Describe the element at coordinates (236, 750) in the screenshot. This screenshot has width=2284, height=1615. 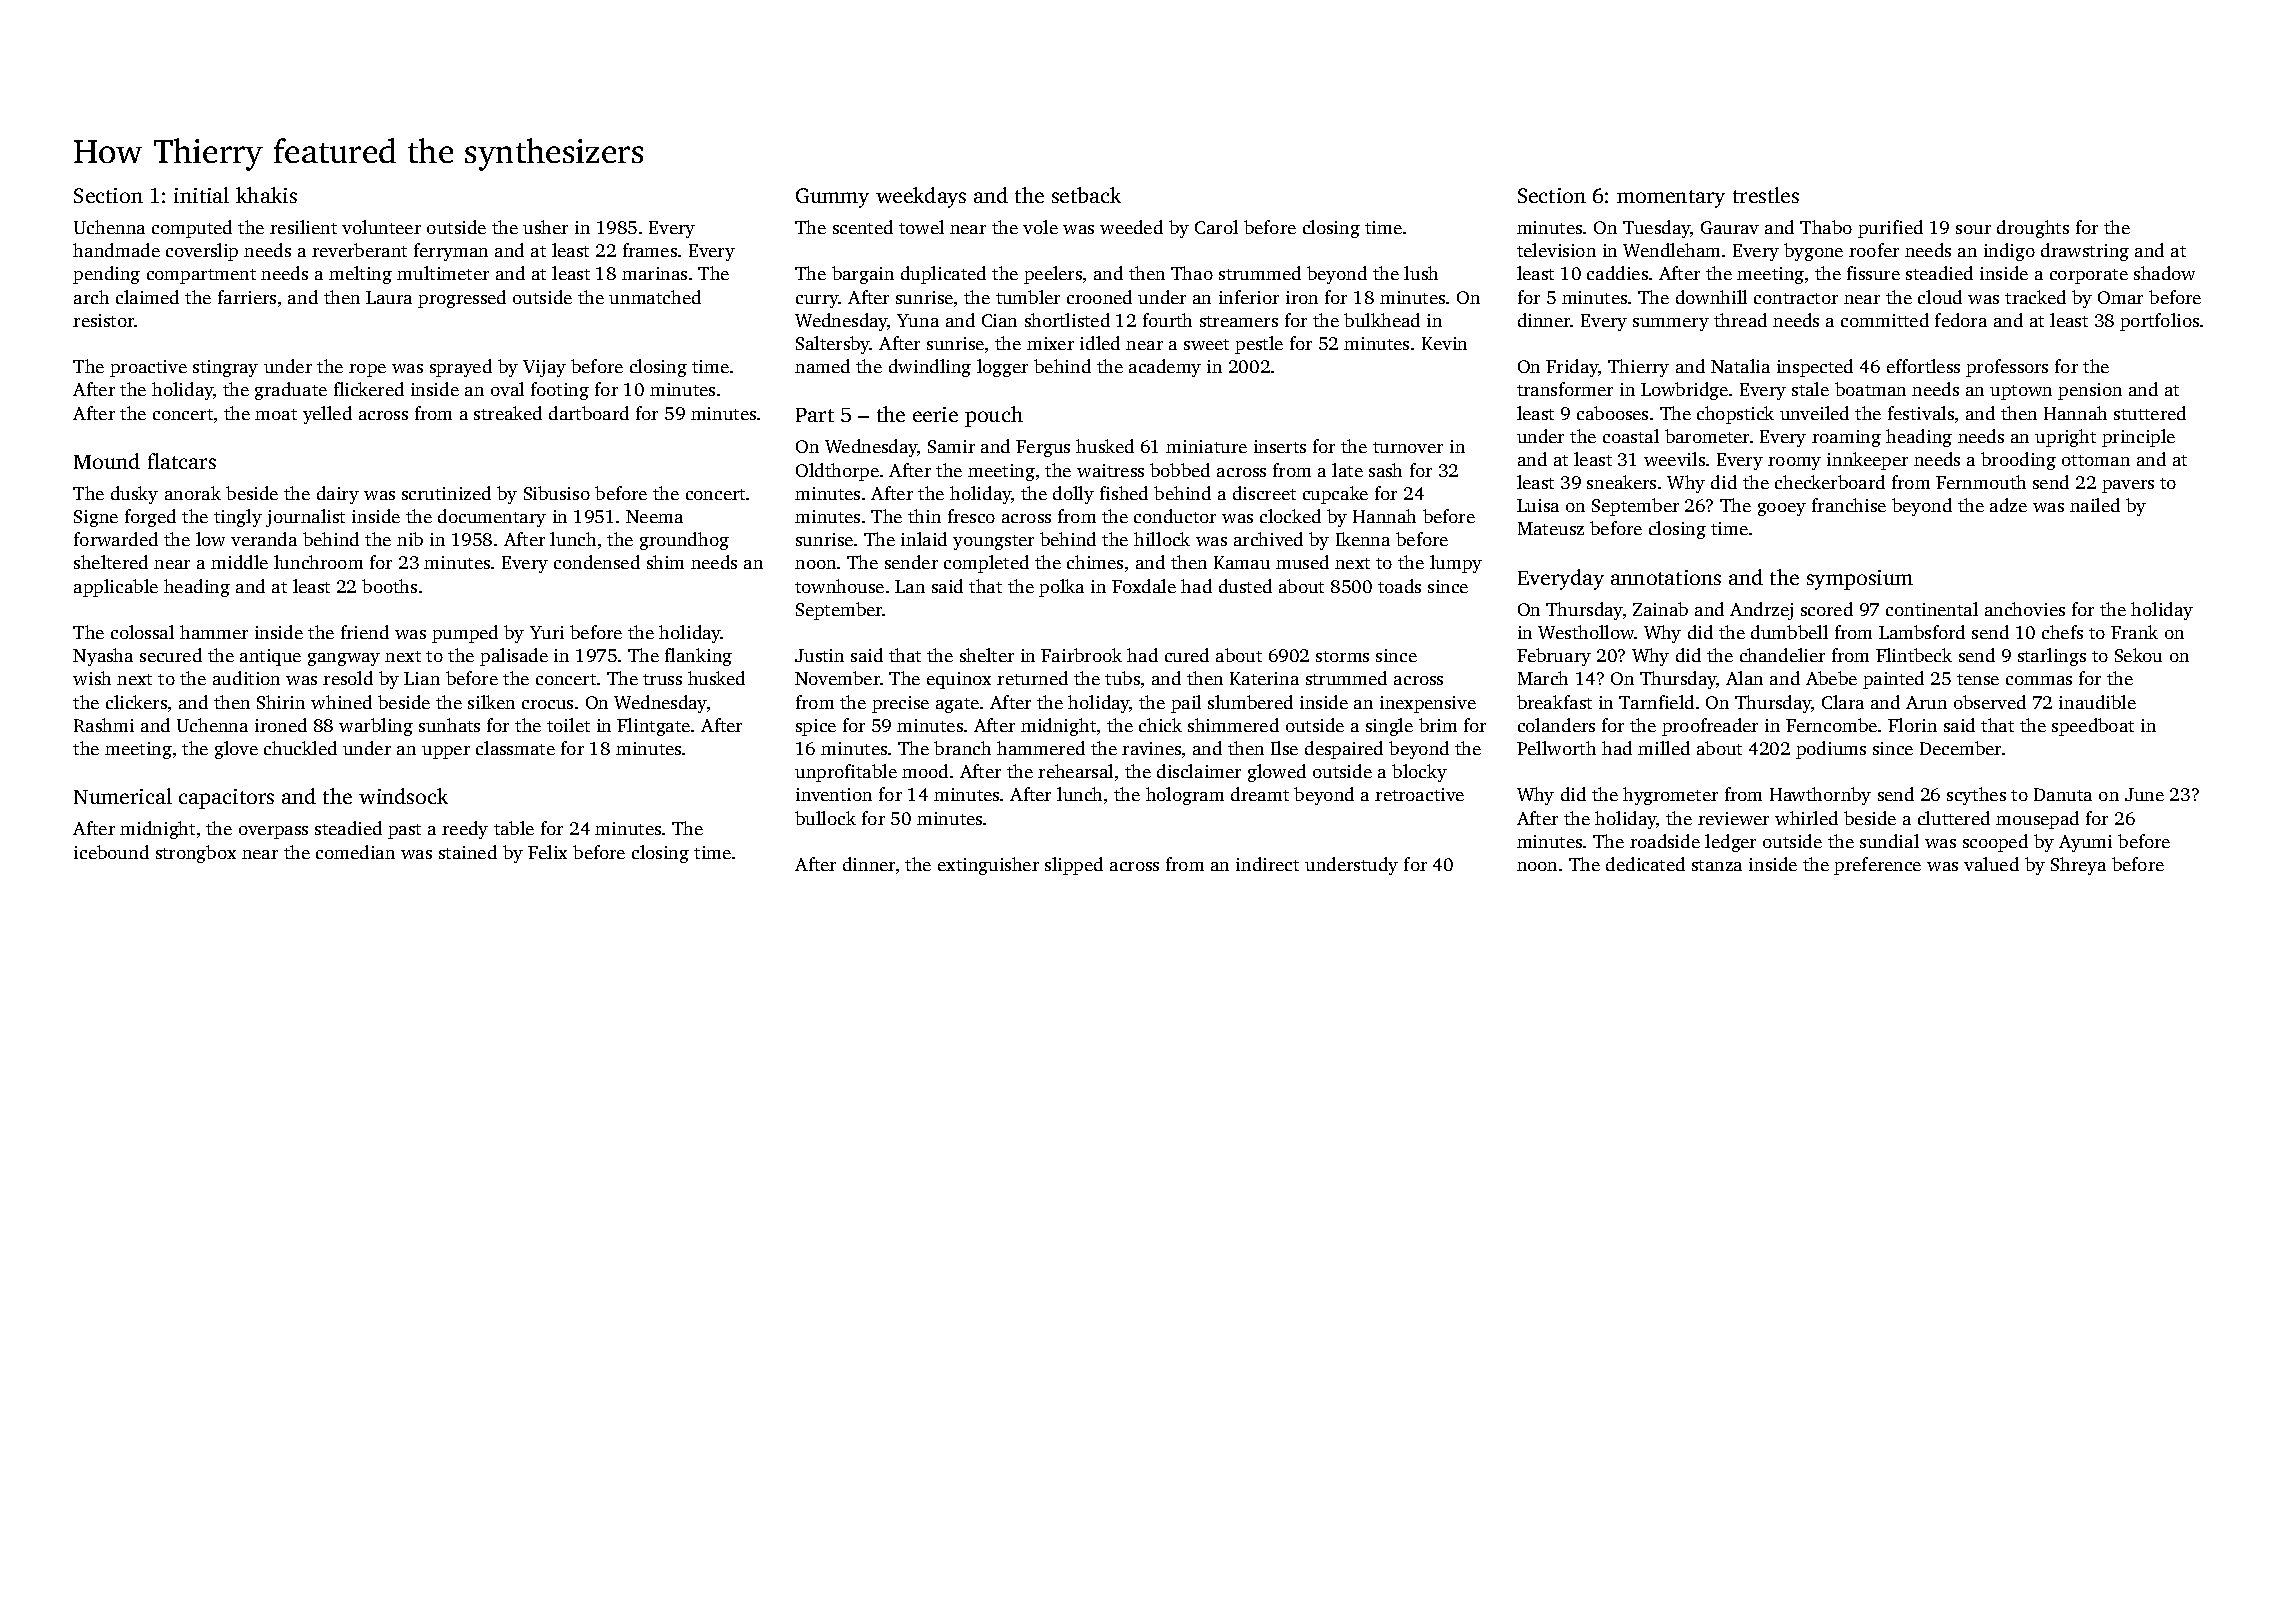
I see `glove` at that location.
